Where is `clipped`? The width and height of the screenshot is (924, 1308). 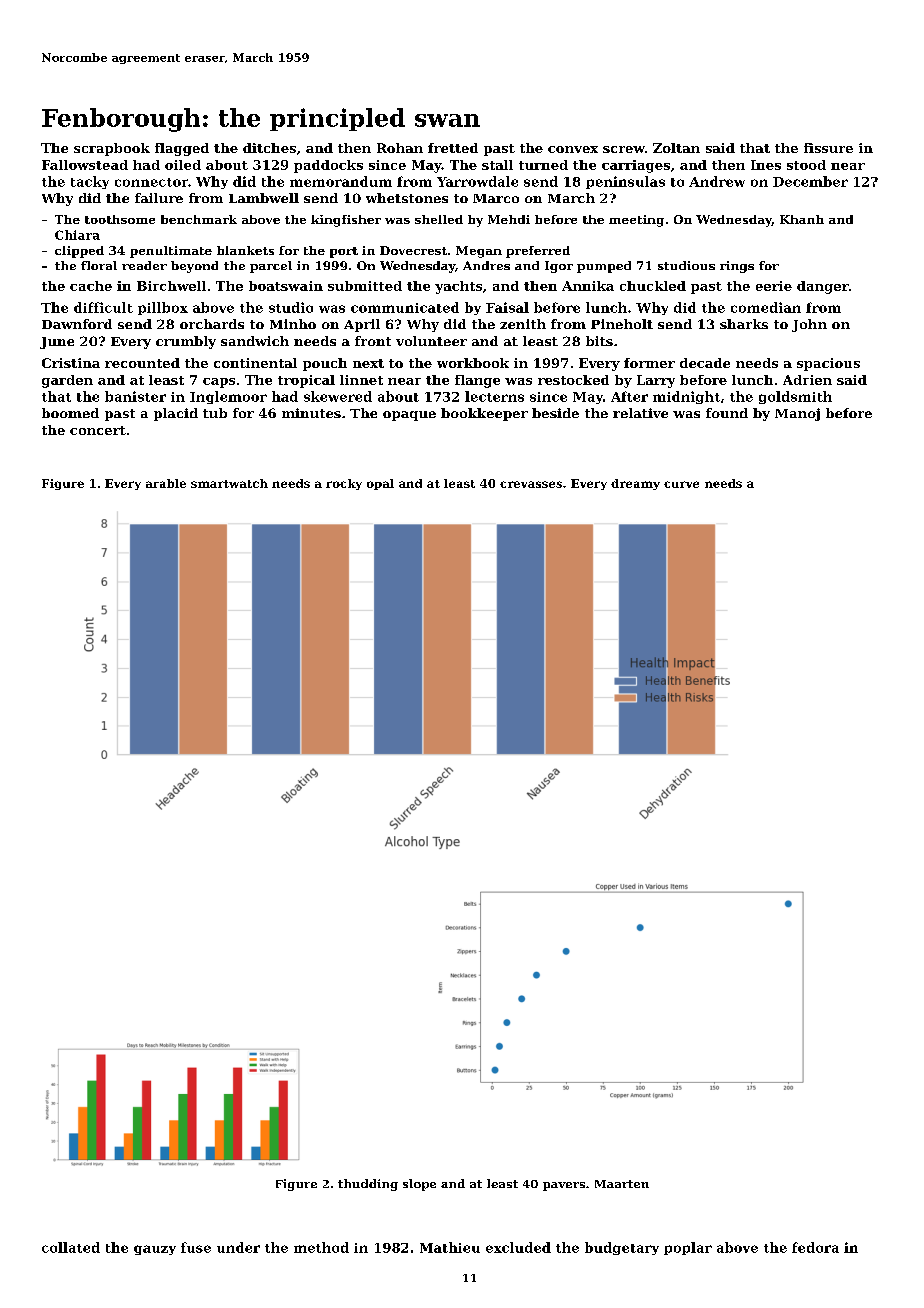 clipped is located at coordinates (79, 252).
